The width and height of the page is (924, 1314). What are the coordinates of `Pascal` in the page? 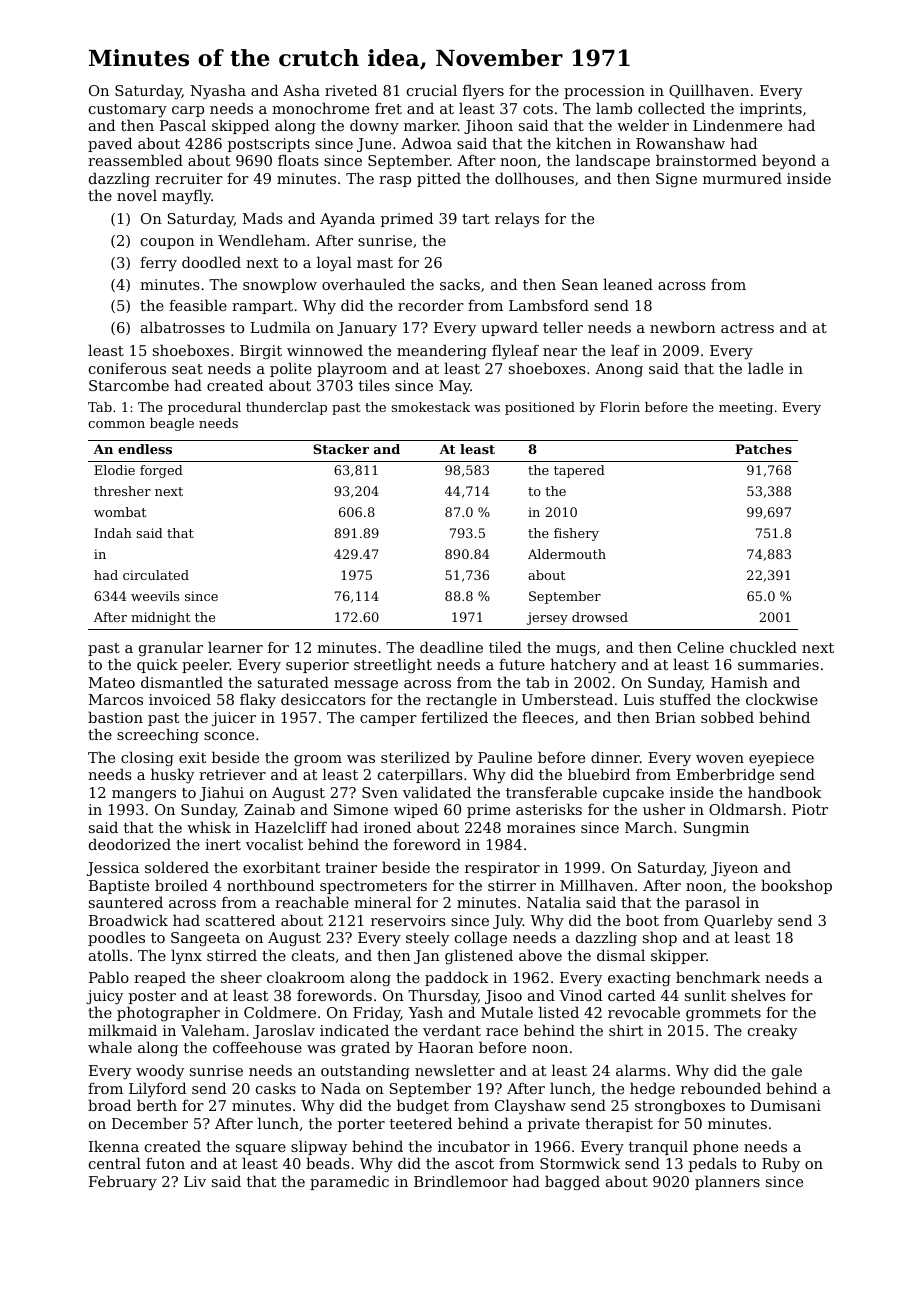 It's located at (183, 125).
